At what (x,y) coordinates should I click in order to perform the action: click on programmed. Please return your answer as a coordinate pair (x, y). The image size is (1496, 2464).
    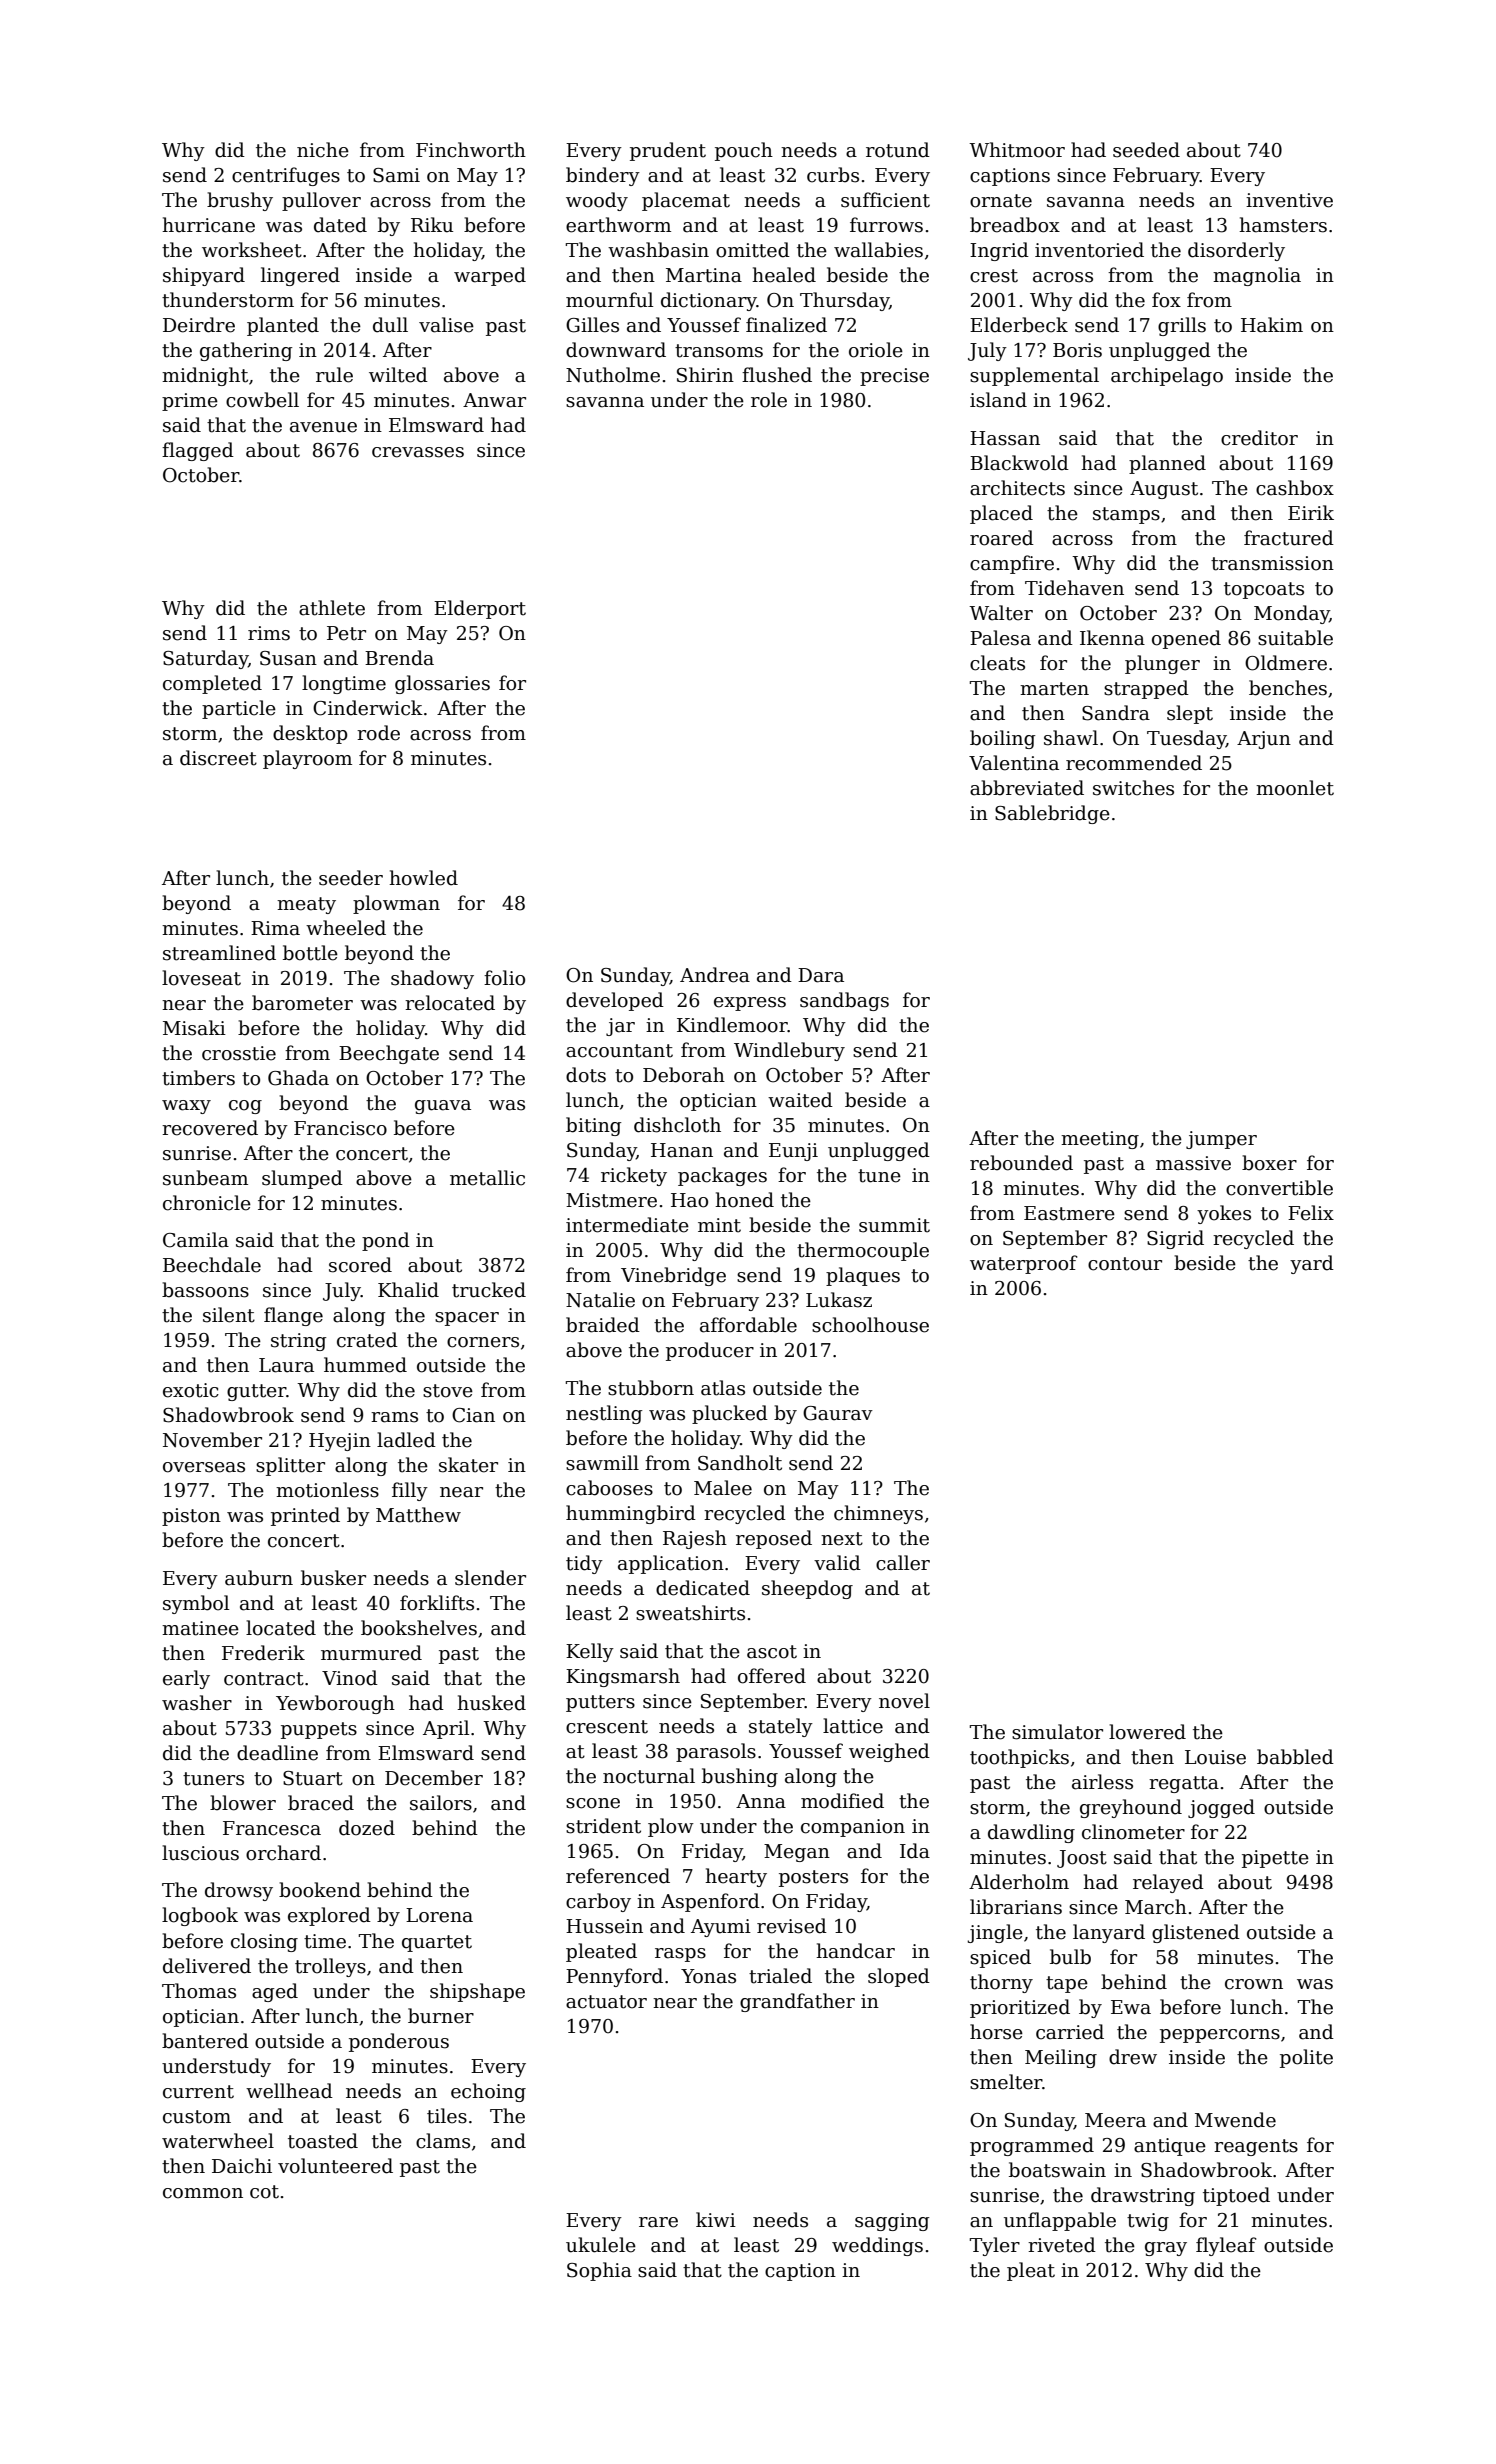
    Looking at the image, I should click on (1032, 2146).
